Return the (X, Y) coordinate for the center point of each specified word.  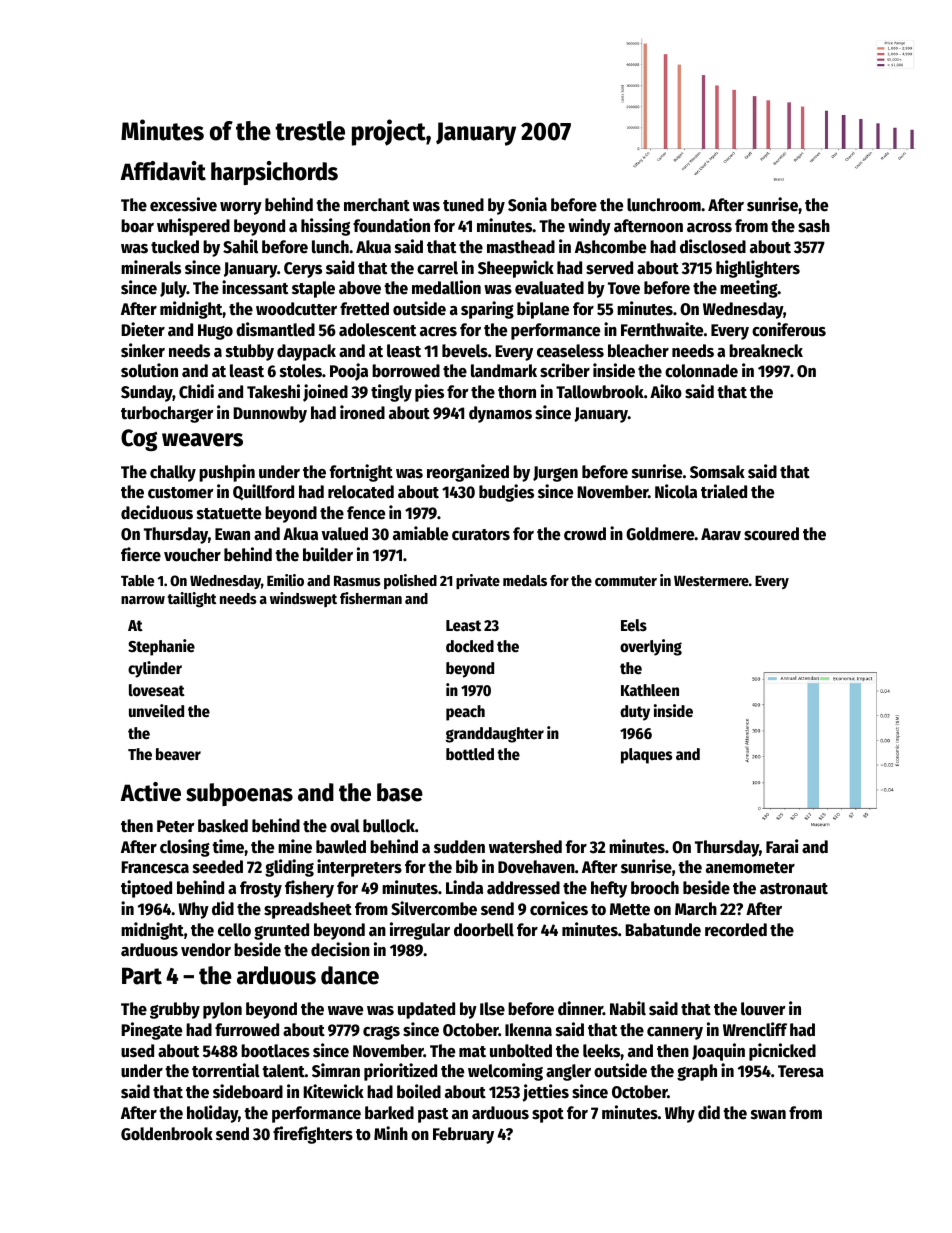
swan (768, 1115)
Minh (391, 1133)
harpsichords (274, 173)
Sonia (527, 204)
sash (814, 226)
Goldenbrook (167, 1134)
